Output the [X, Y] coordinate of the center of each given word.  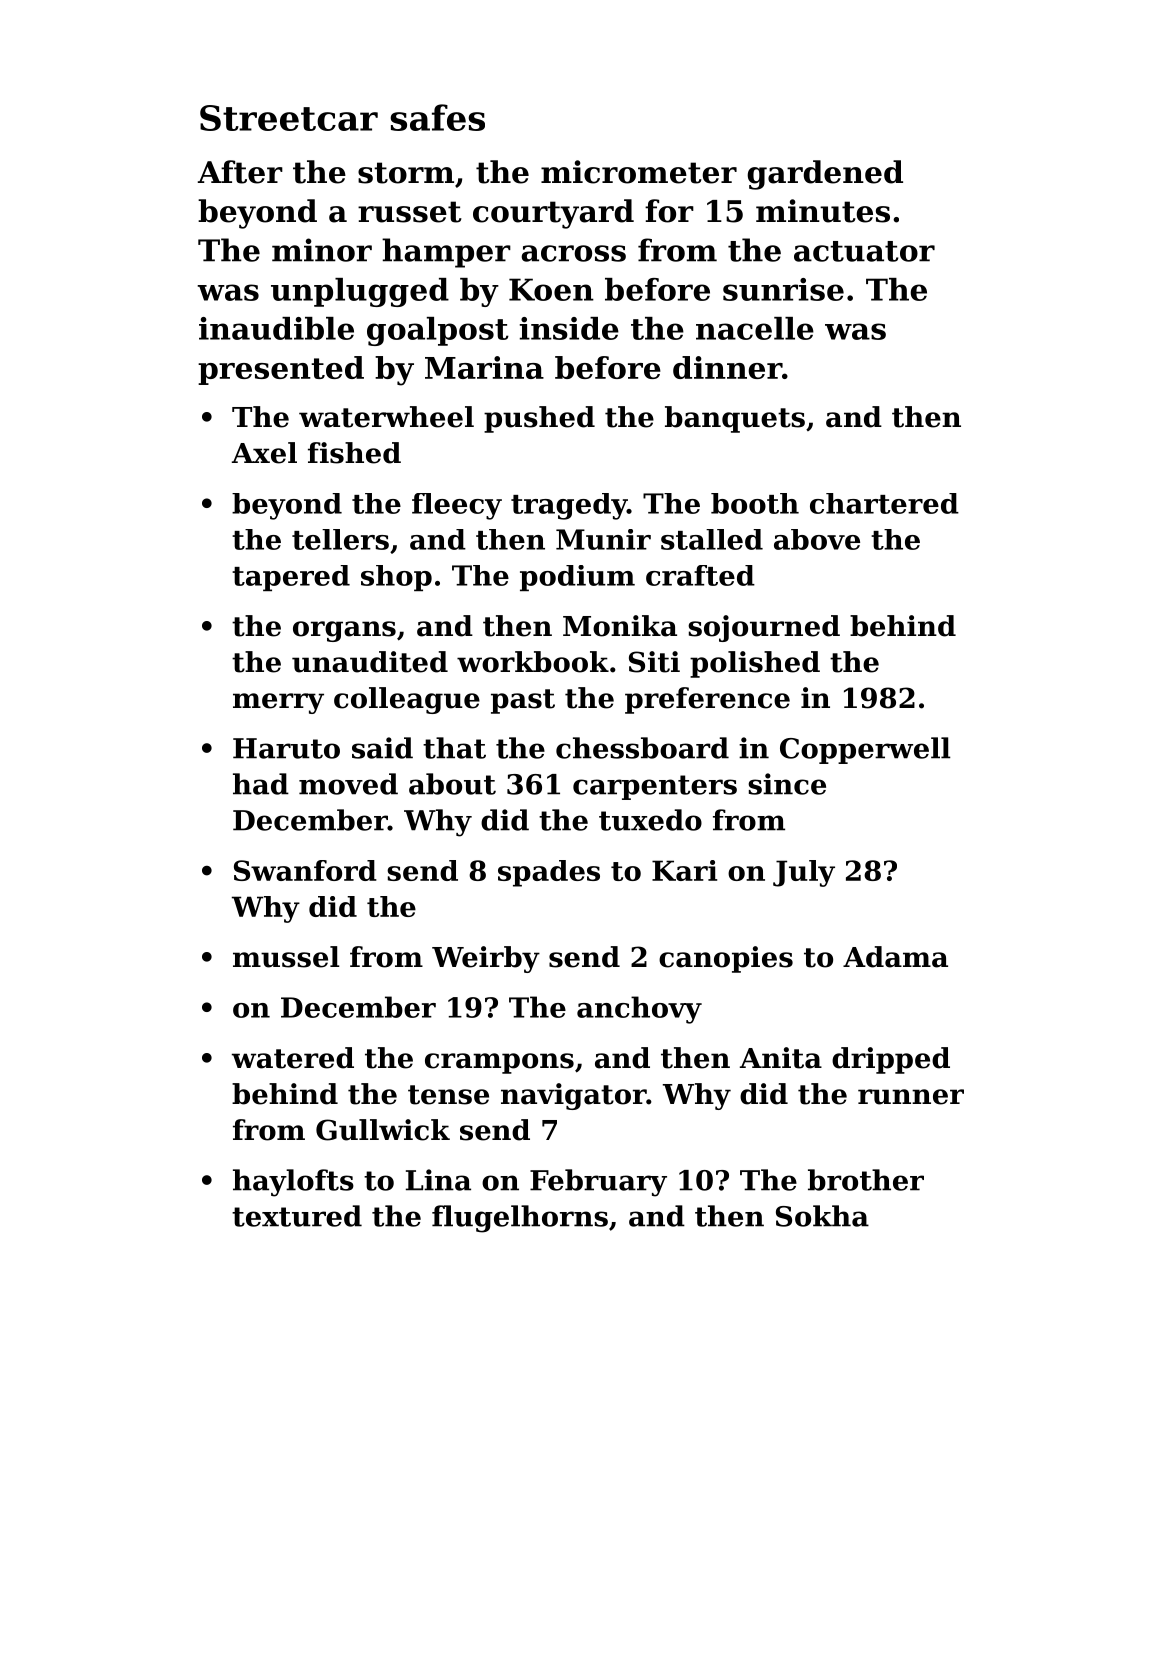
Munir [603, 539]
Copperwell [865, 750]
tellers [340, 539]
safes [438, 117]
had [261, 784]
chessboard [642, 748]
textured [297, 1216]
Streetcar [289, 118]
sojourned [764, 628]
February [598, 1183]
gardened [825, 175]
